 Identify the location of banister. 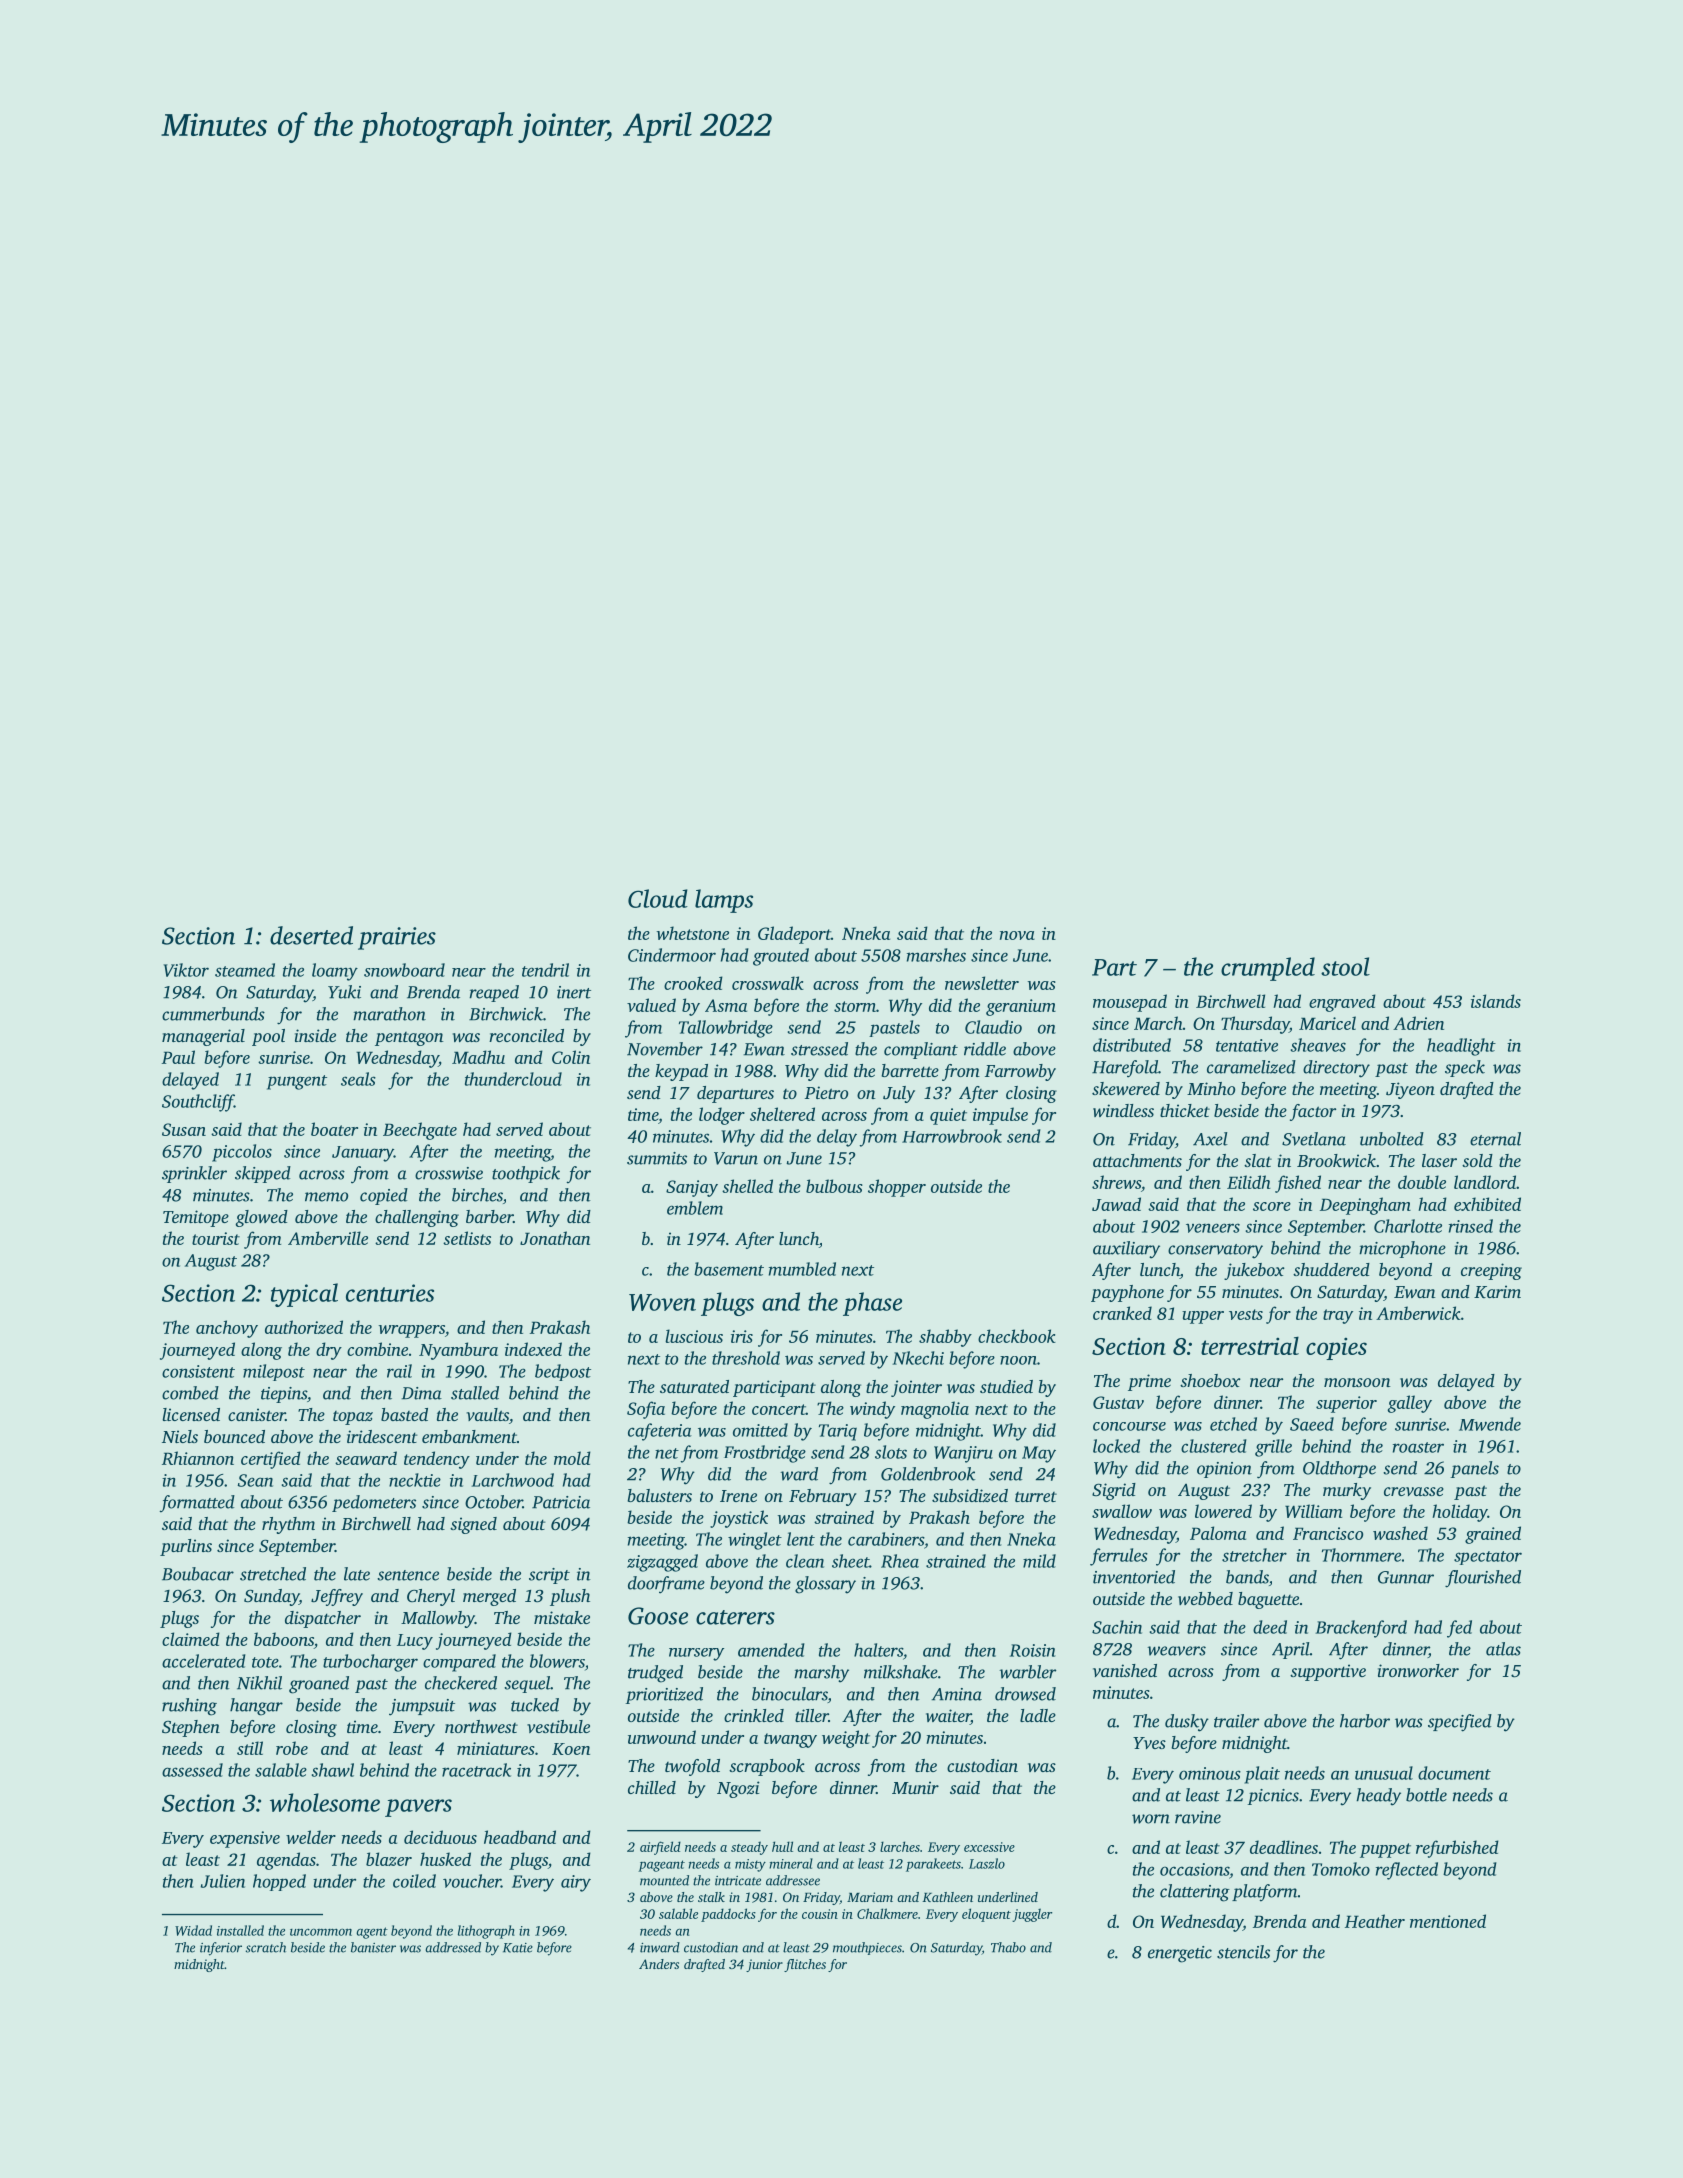
(373, 1947).
